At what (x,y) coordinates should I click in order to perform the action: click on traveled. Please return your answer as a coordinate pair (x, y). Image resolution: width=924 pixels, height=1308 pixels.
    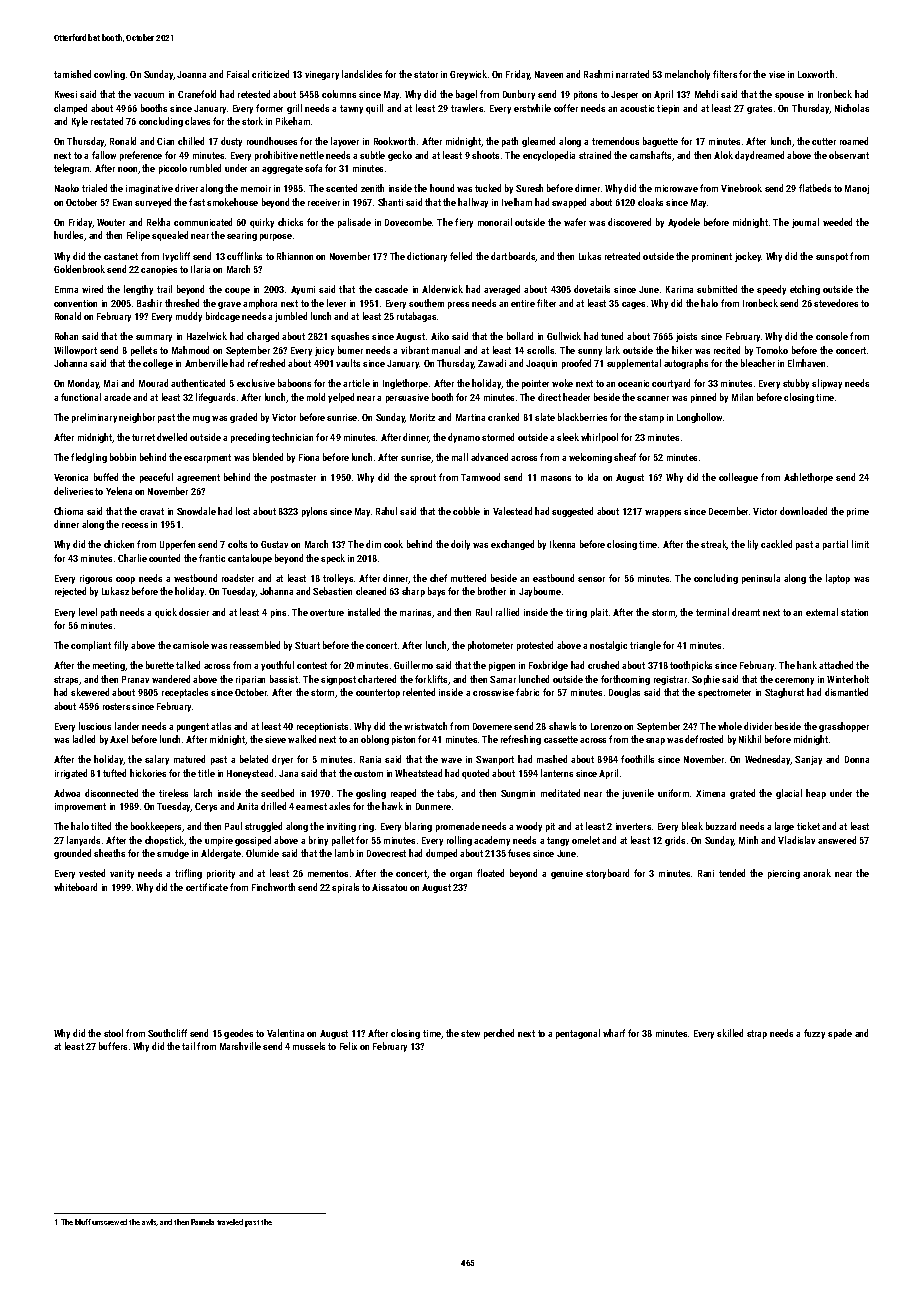
    Looking at the image, I should click on (230, 1222).
